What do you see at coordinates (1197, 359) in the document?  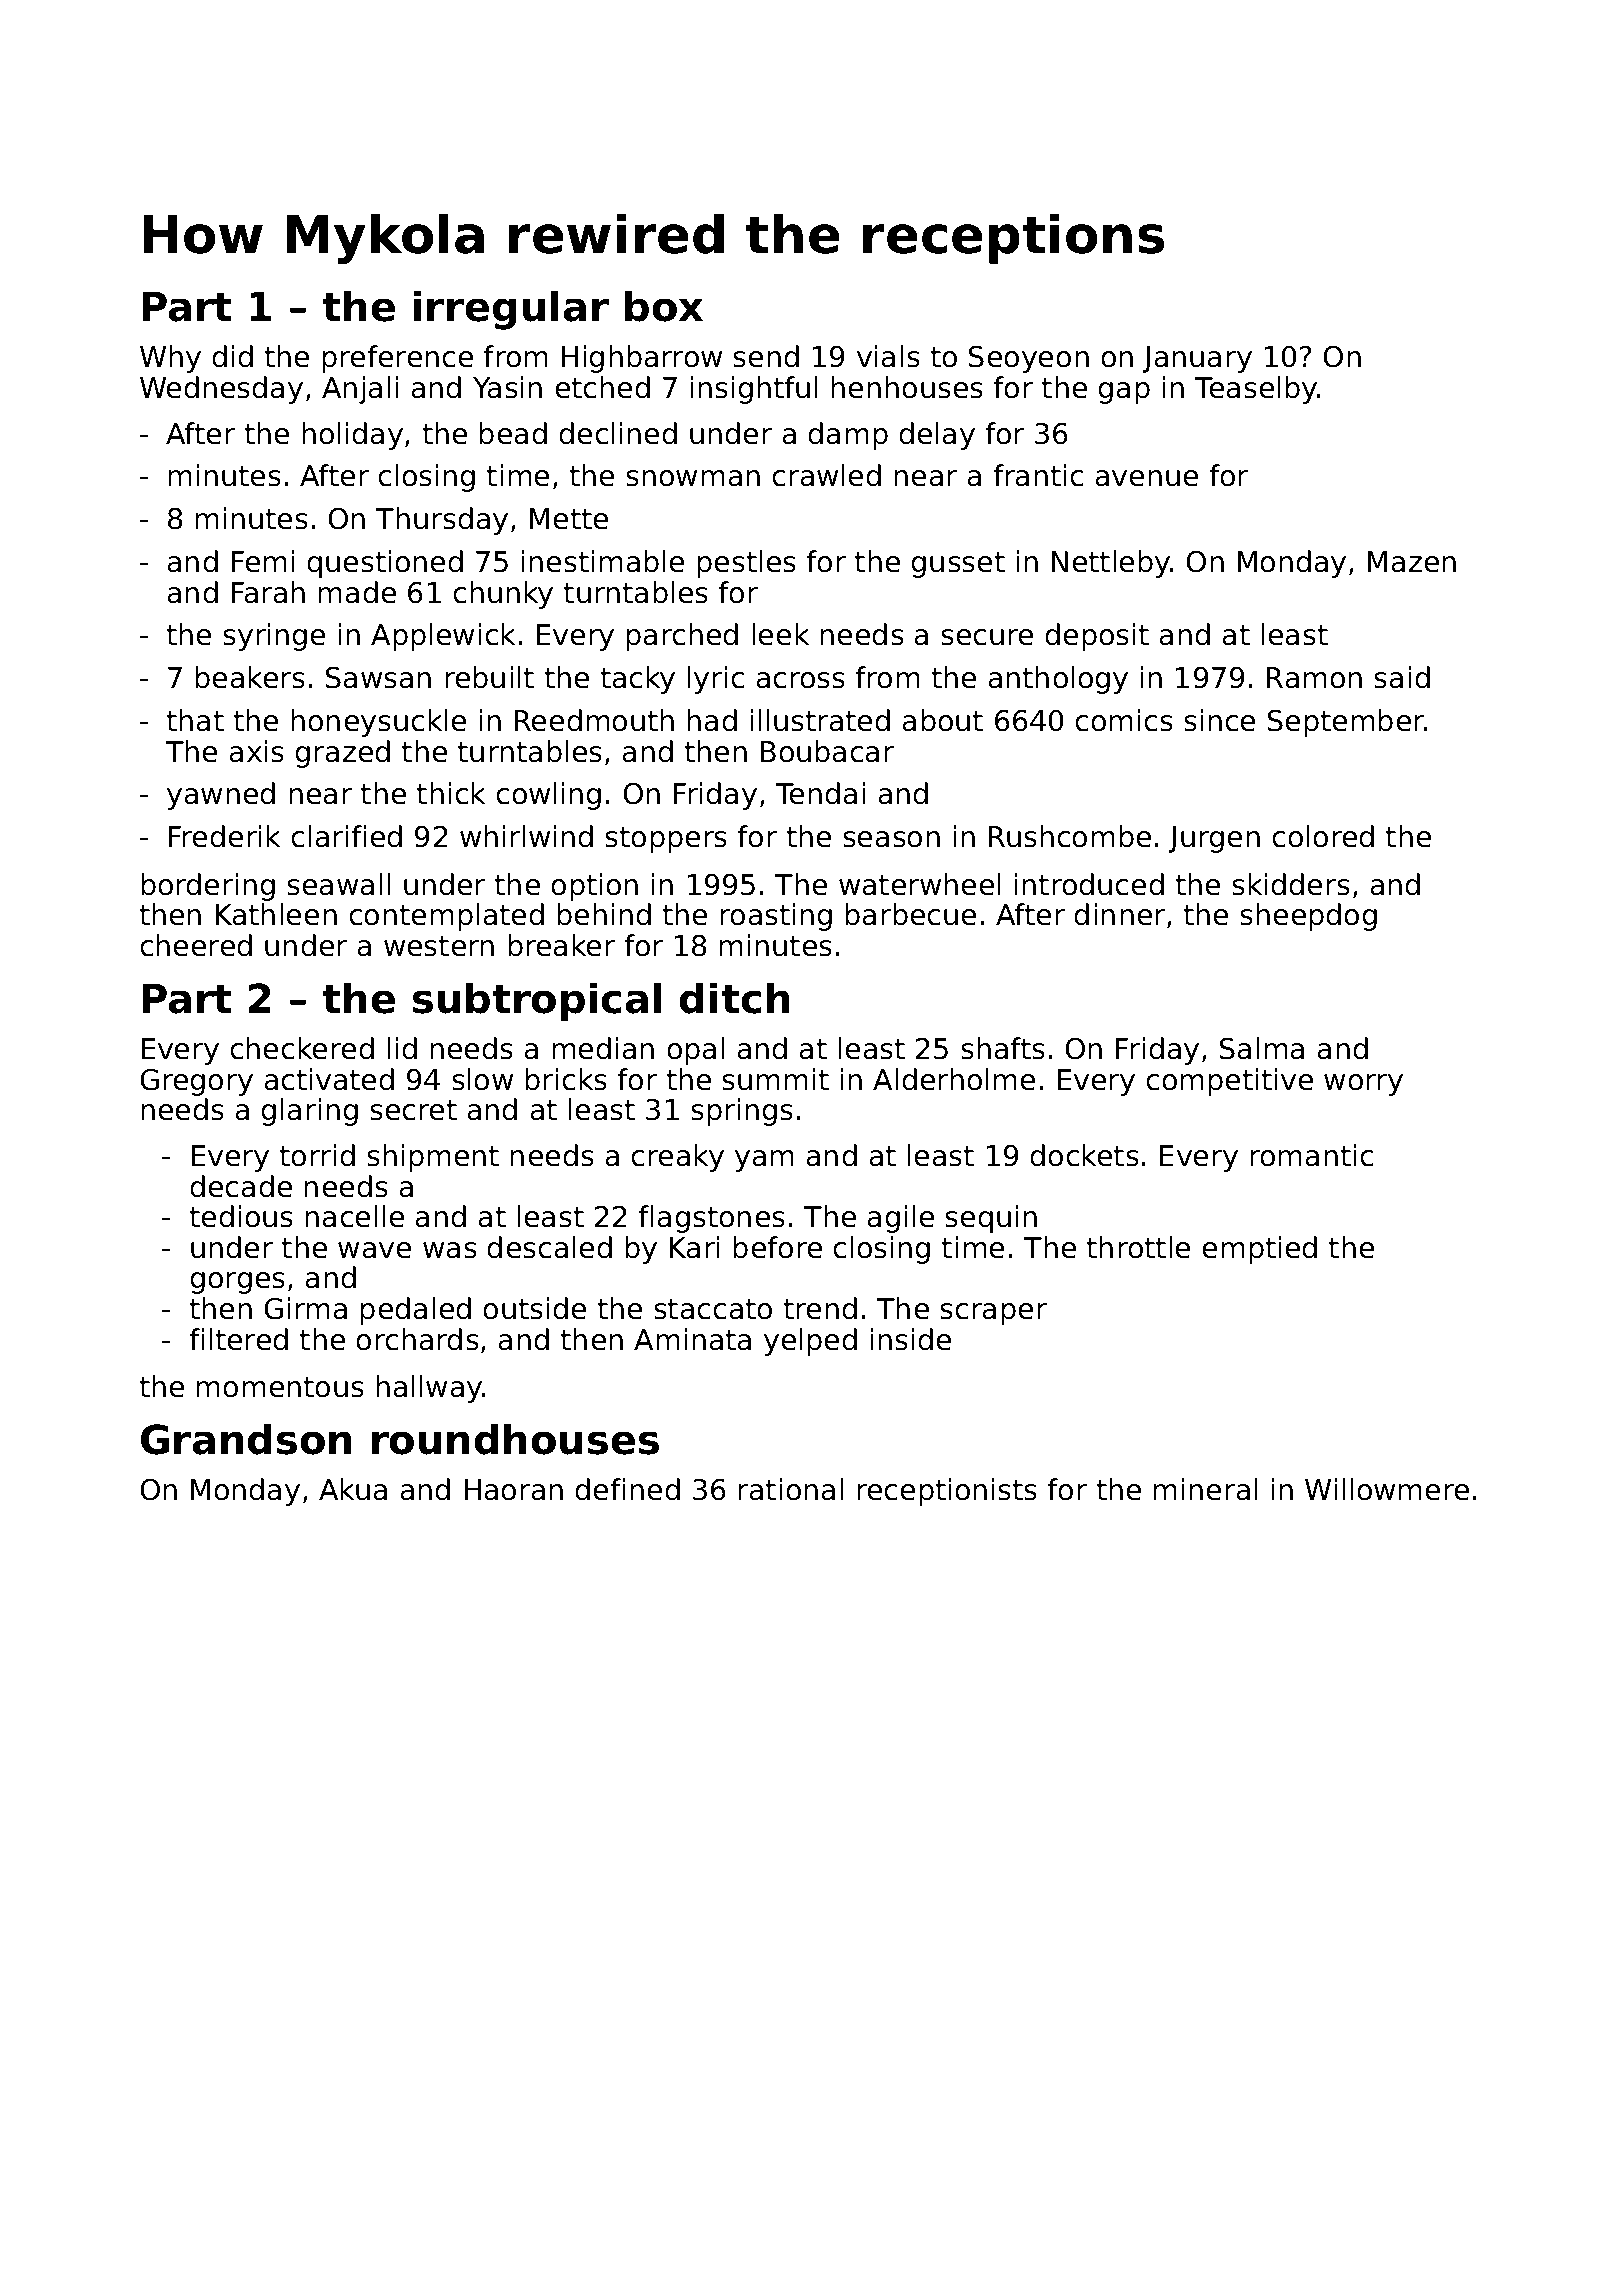 I see `January` at bounding box center [1197, 359].
